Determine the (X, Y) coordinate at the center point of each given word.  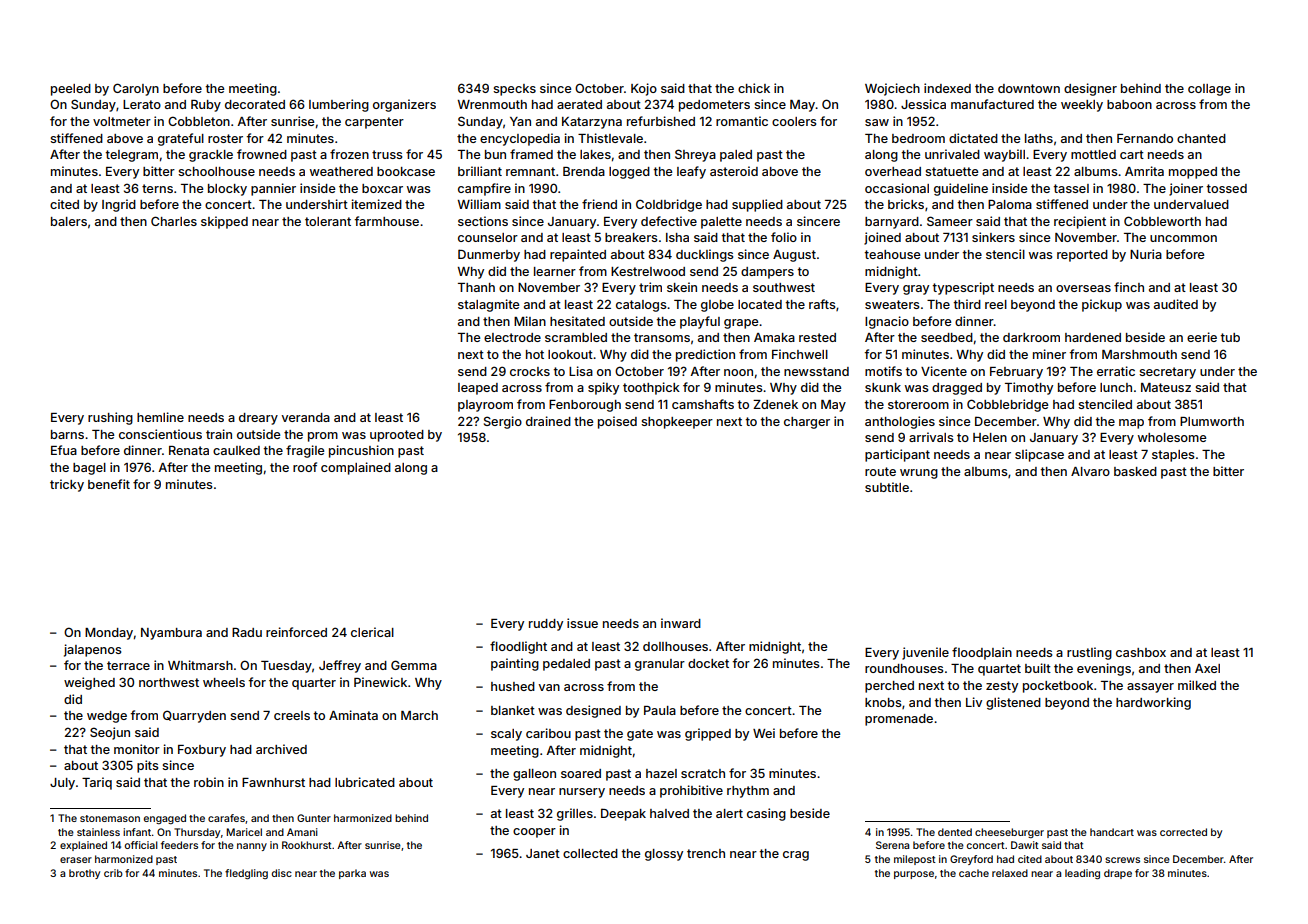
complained (356, 468)
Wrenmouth (492, 104)
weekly (1082, 106)
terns (157, 188)
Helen (990, 437)
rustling (1089, 653)
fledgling (246, 874)
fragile (305, 451)
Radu (247, 632)
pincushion (361, 451)
